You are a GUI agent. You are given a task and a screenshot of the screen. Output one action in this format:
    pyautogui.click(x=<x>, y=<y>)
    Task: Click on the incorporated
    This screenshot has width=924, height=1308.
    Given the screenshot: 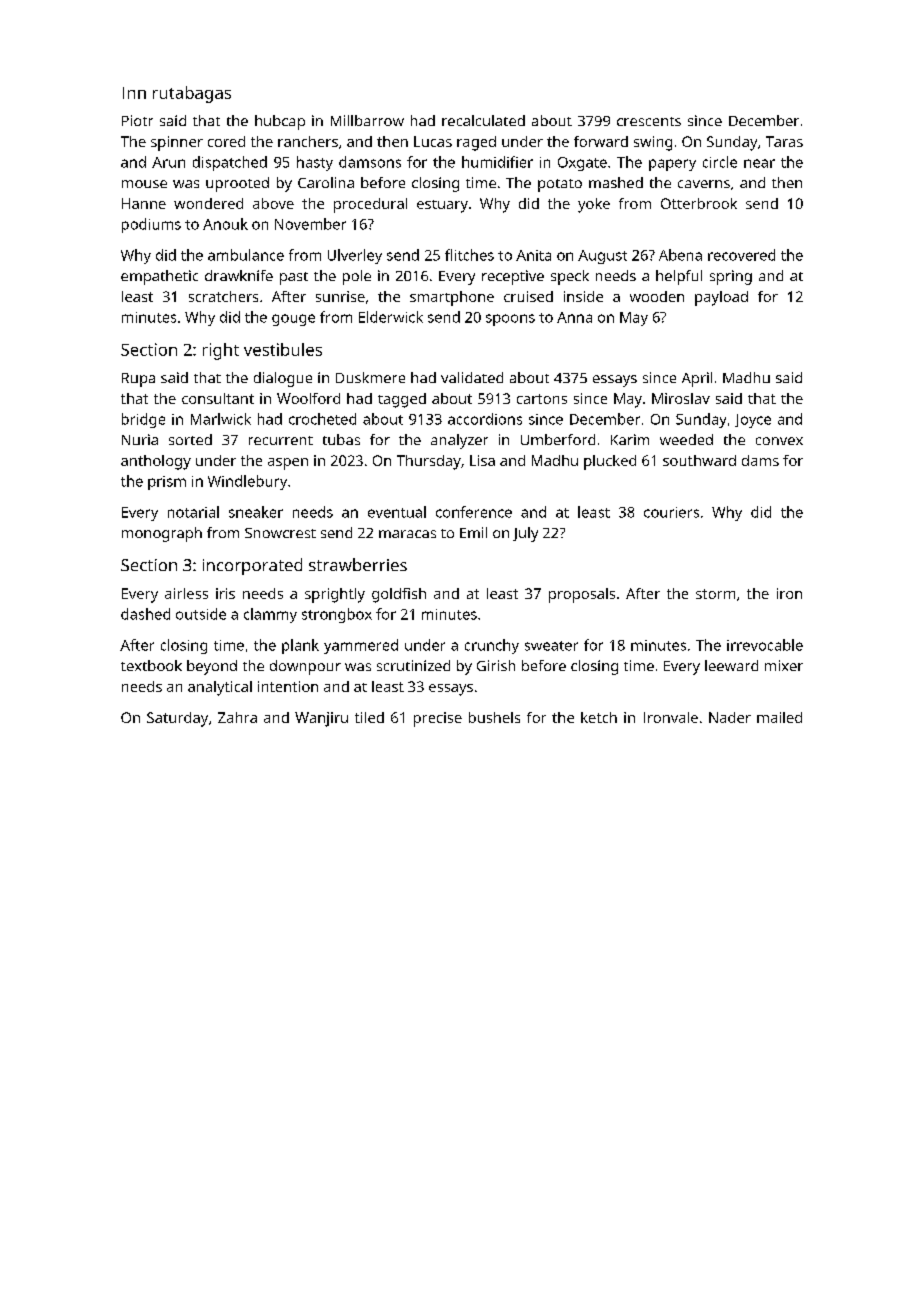 What is the action you would take?
    pyautogui.click(x=252, y=566)
